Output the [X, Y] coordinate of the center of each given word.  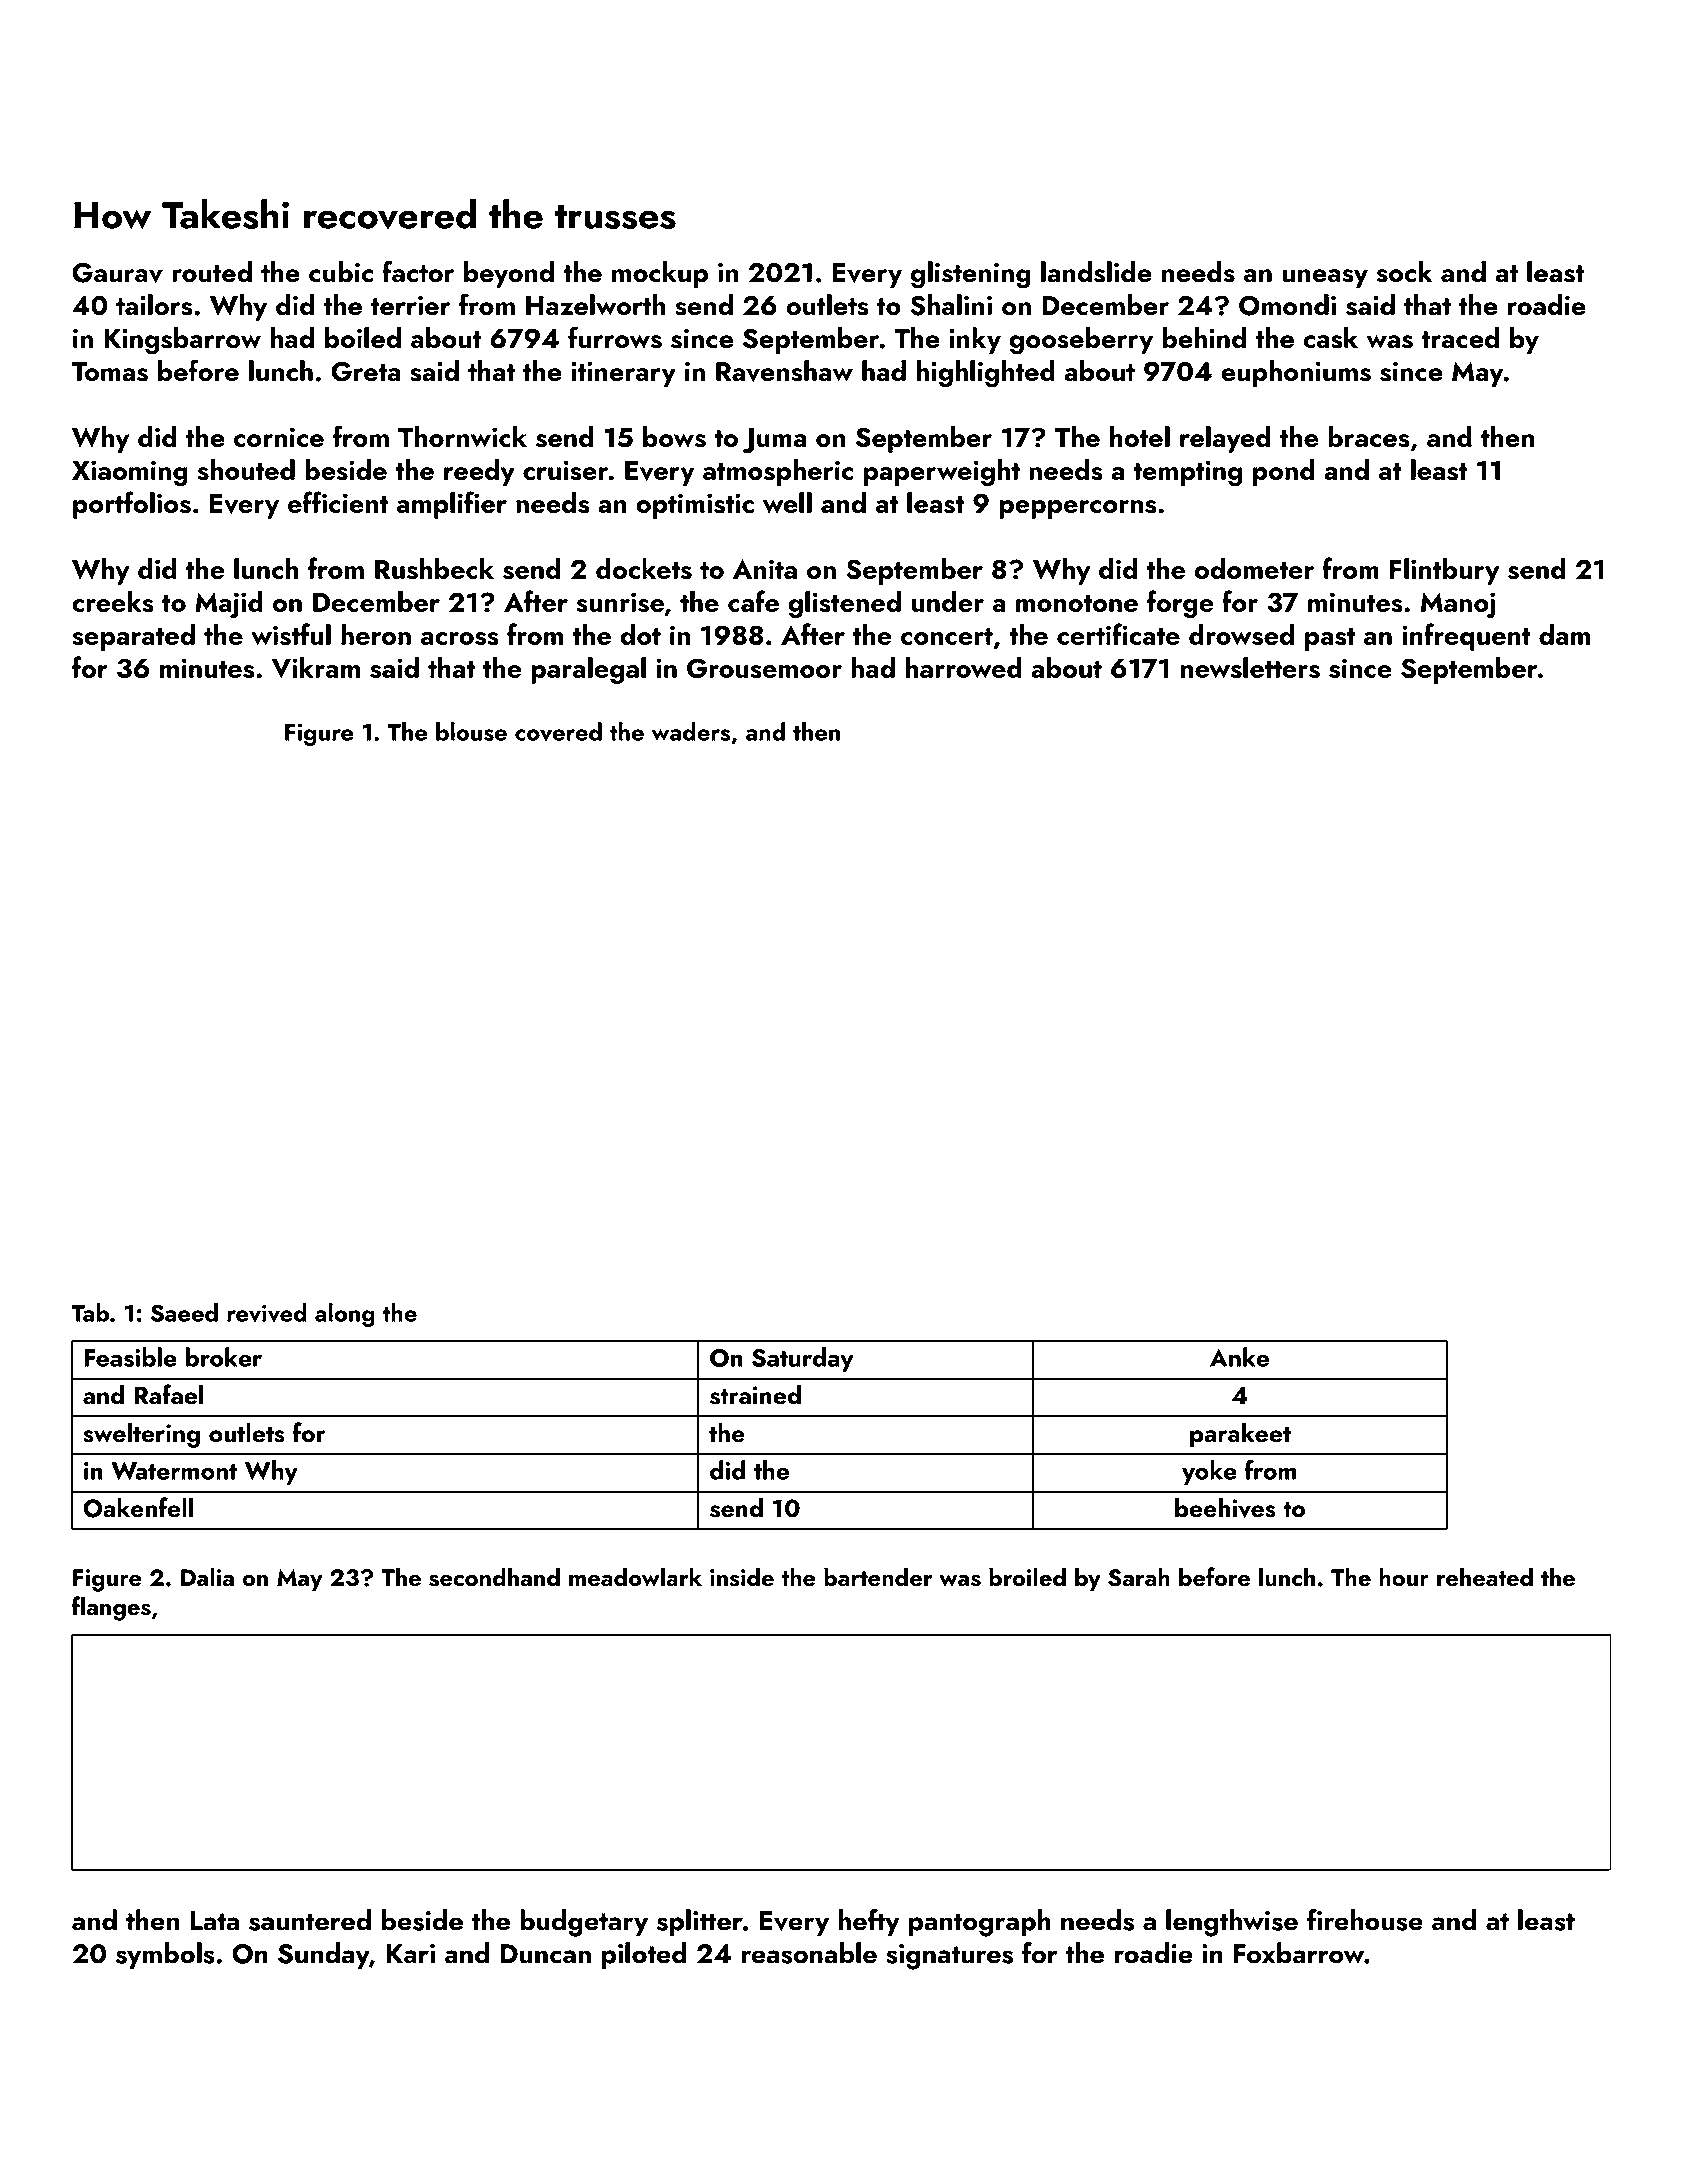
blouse [471, 731]
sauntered [310, 1920]
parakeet [1240, 1435]
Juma [774, 441]
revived [267, 1312]
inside [742, 1577]
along [345, 1315]
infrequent [1466, 637]
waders [690, 731]
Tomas [110, 372]
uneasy [1325, 278]
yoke [1209, 1472]
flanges [111, 1608]
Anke [1239, 1357]
